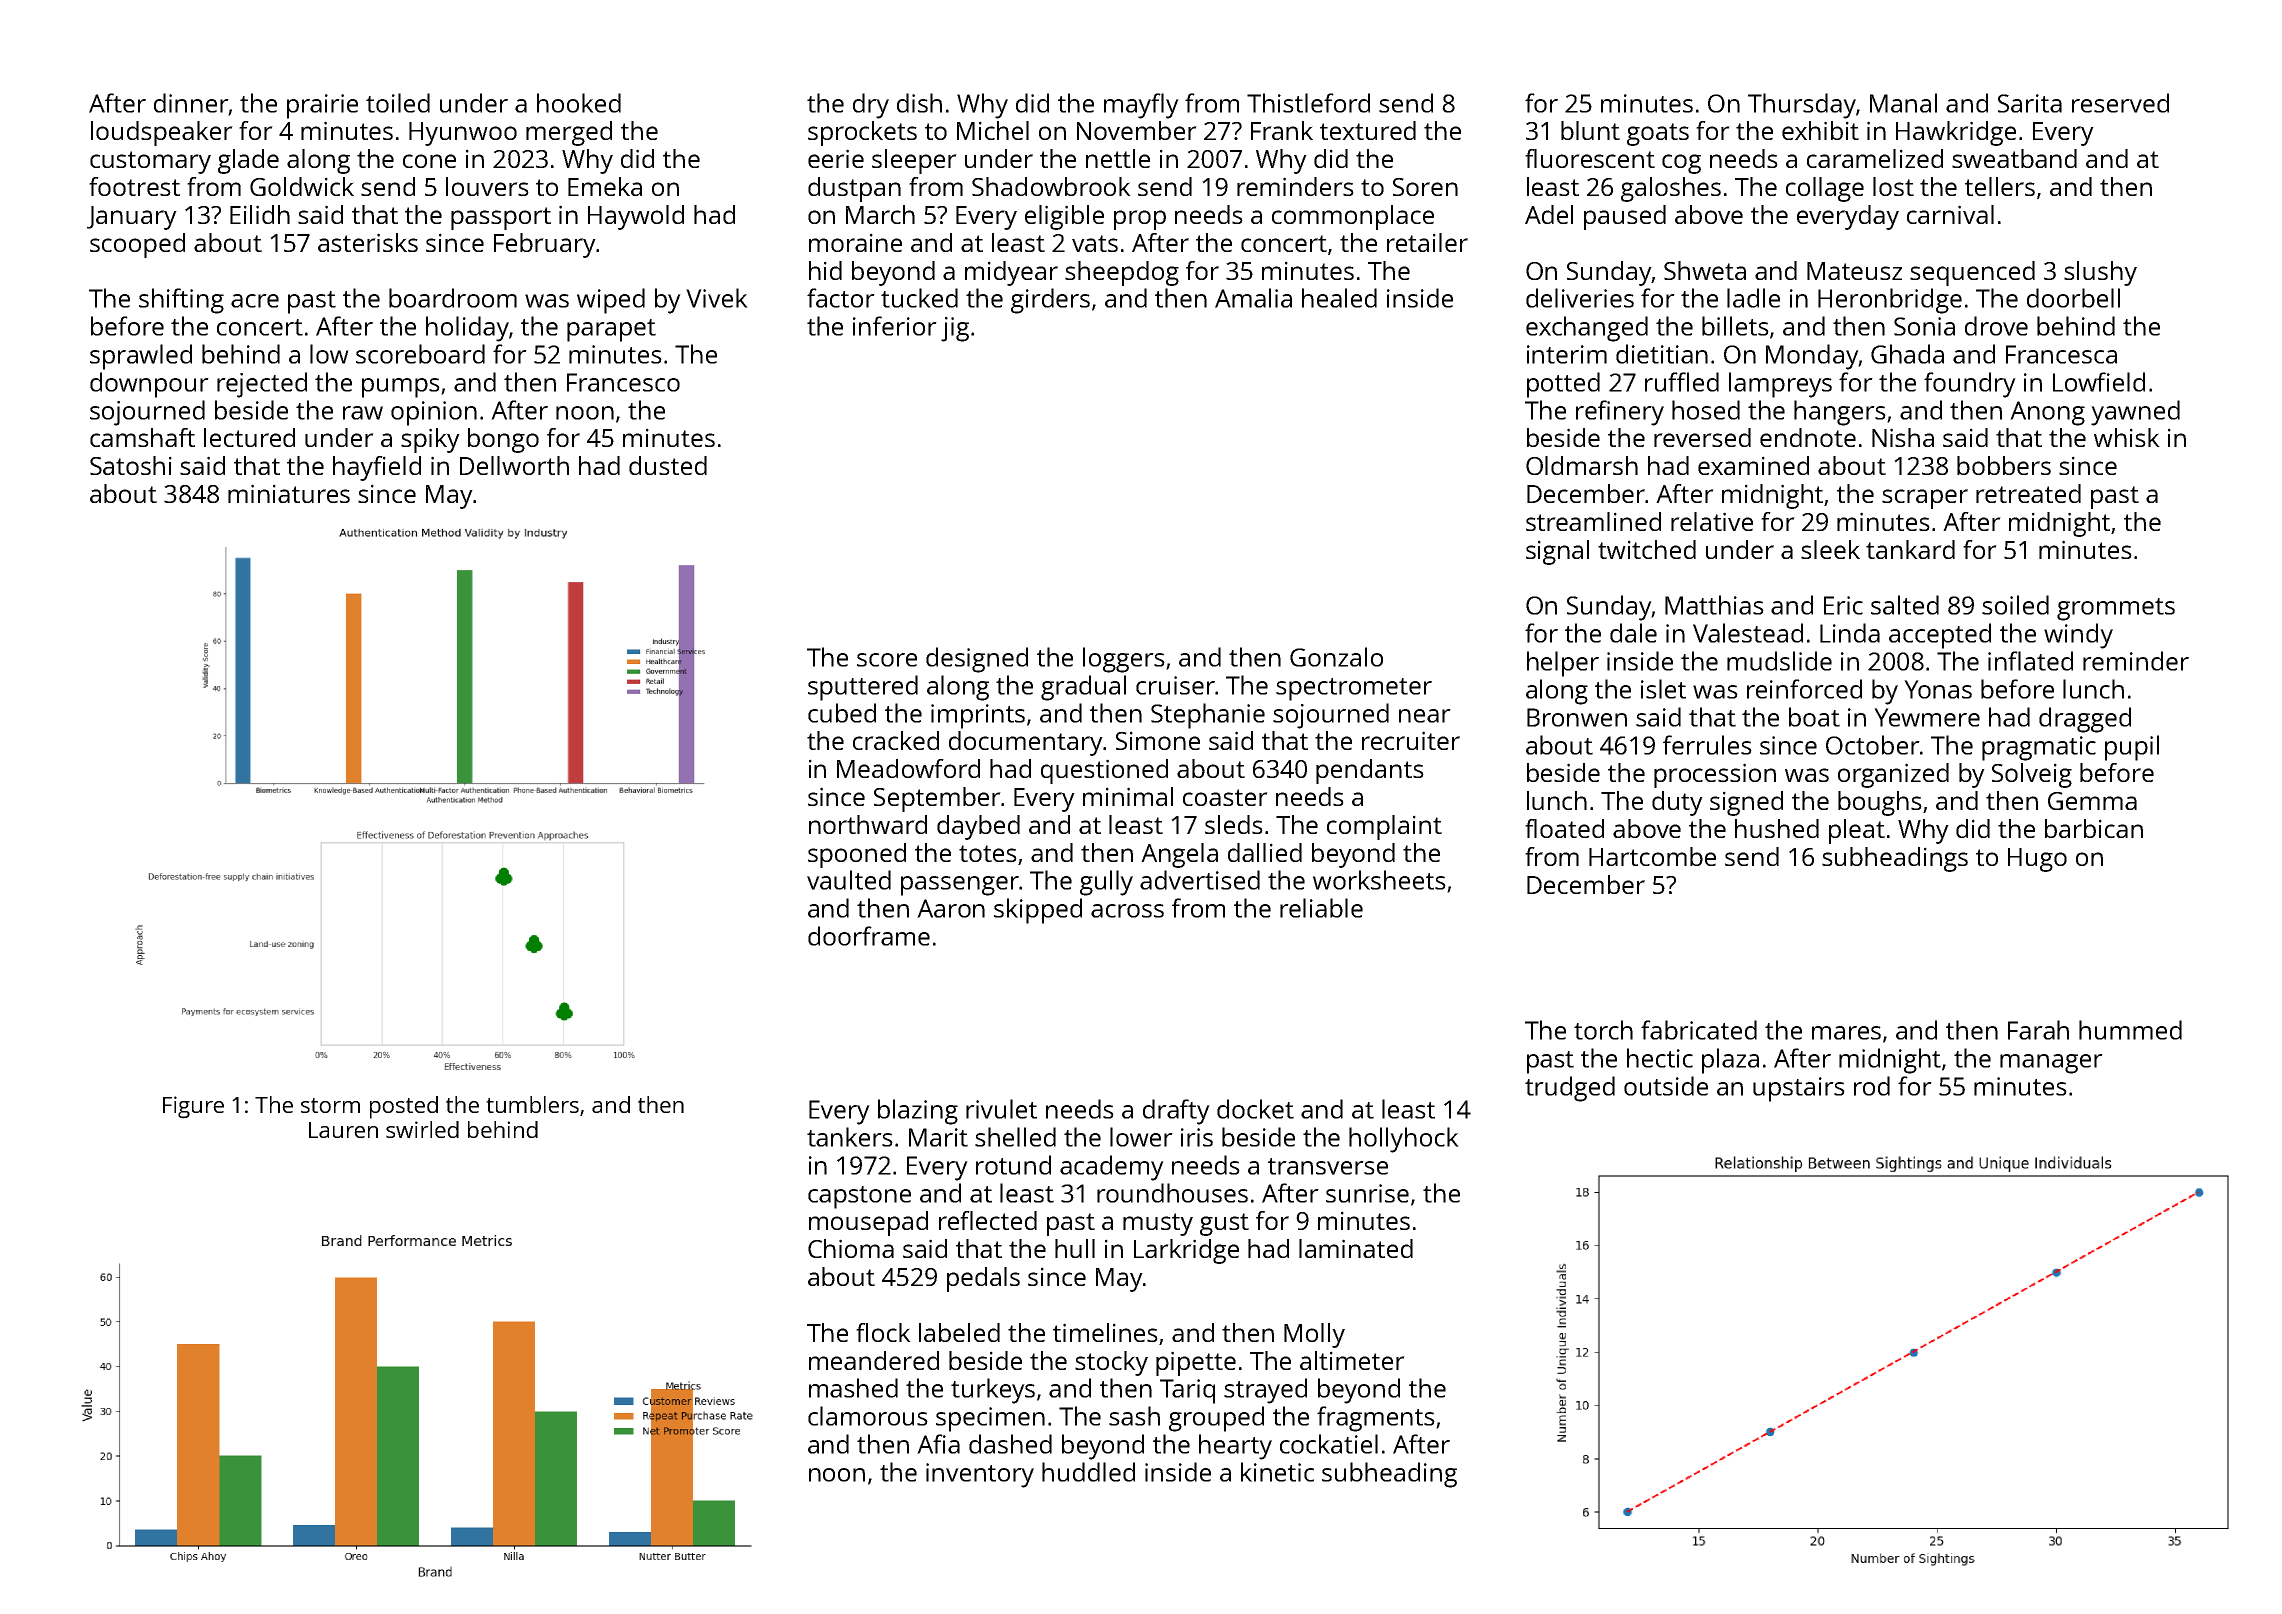 This document has width=2282, height=1614. What do you see at coordinates (2120, 103) in the document?
I see `reserved` at bounding box center [2120, 103].
